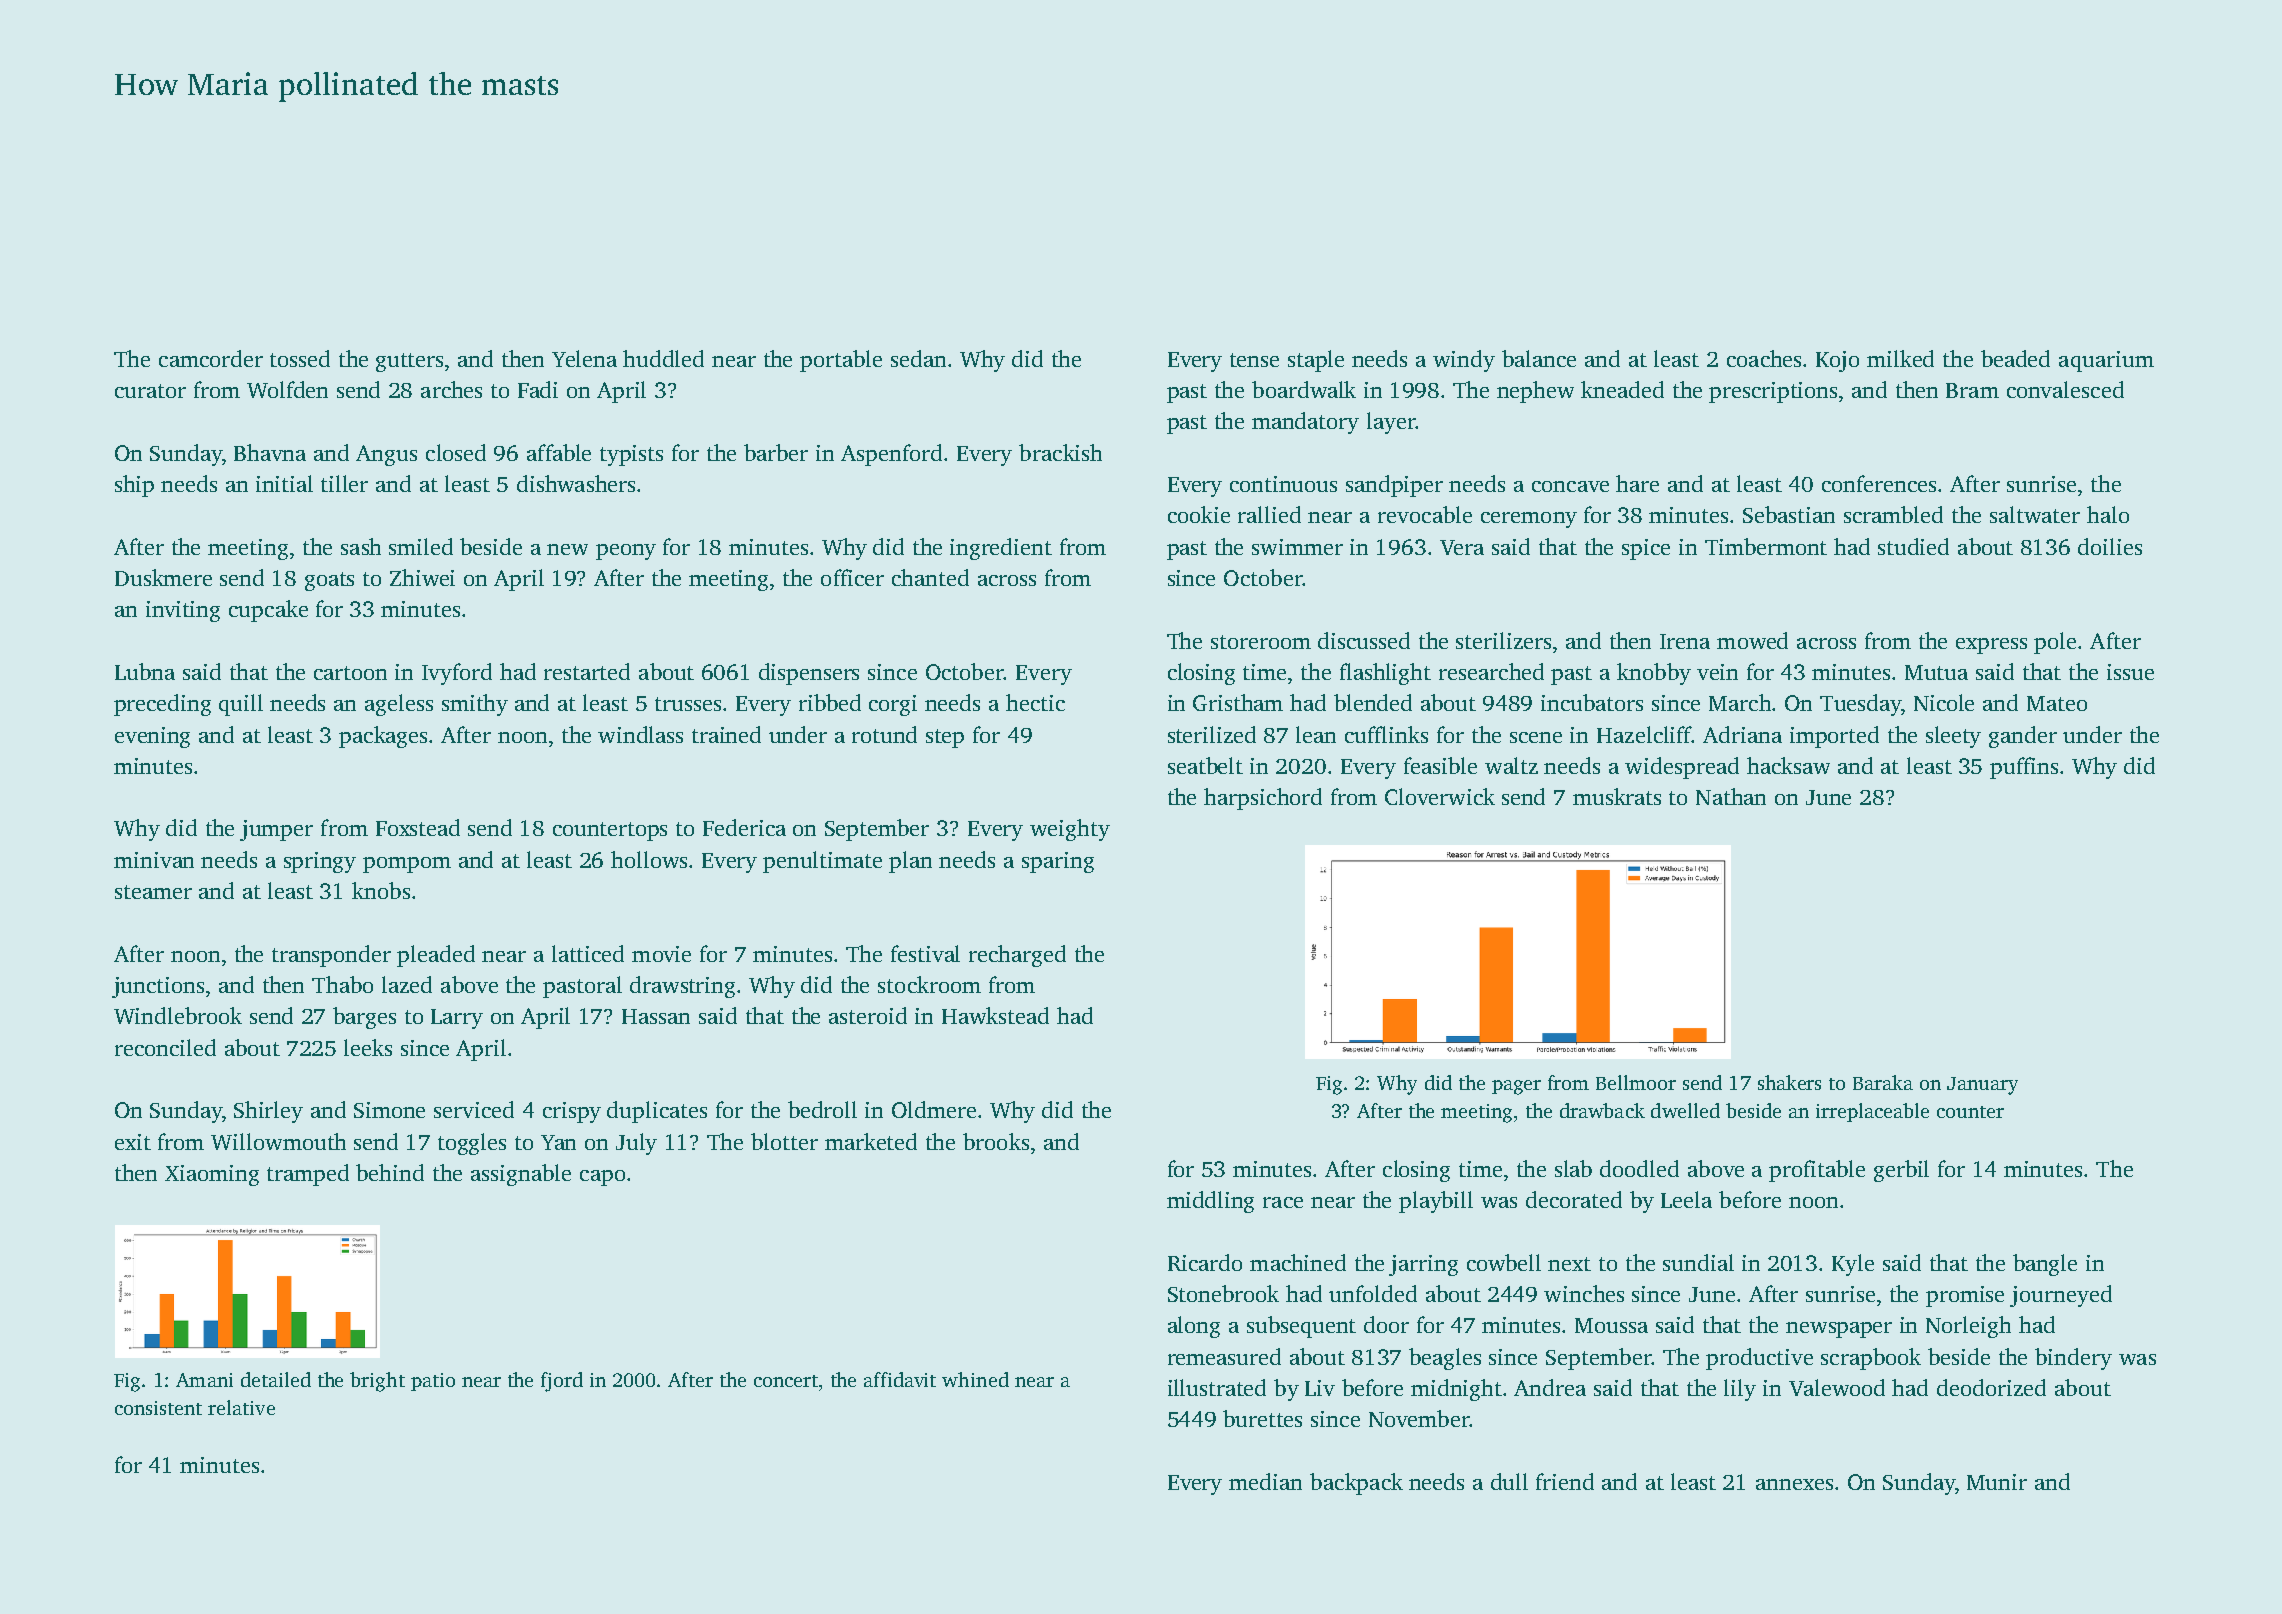  What do you see at coordinates (158, 1408) in the screenshot?
I see `consistent` at bounding box center [158, 1408].
